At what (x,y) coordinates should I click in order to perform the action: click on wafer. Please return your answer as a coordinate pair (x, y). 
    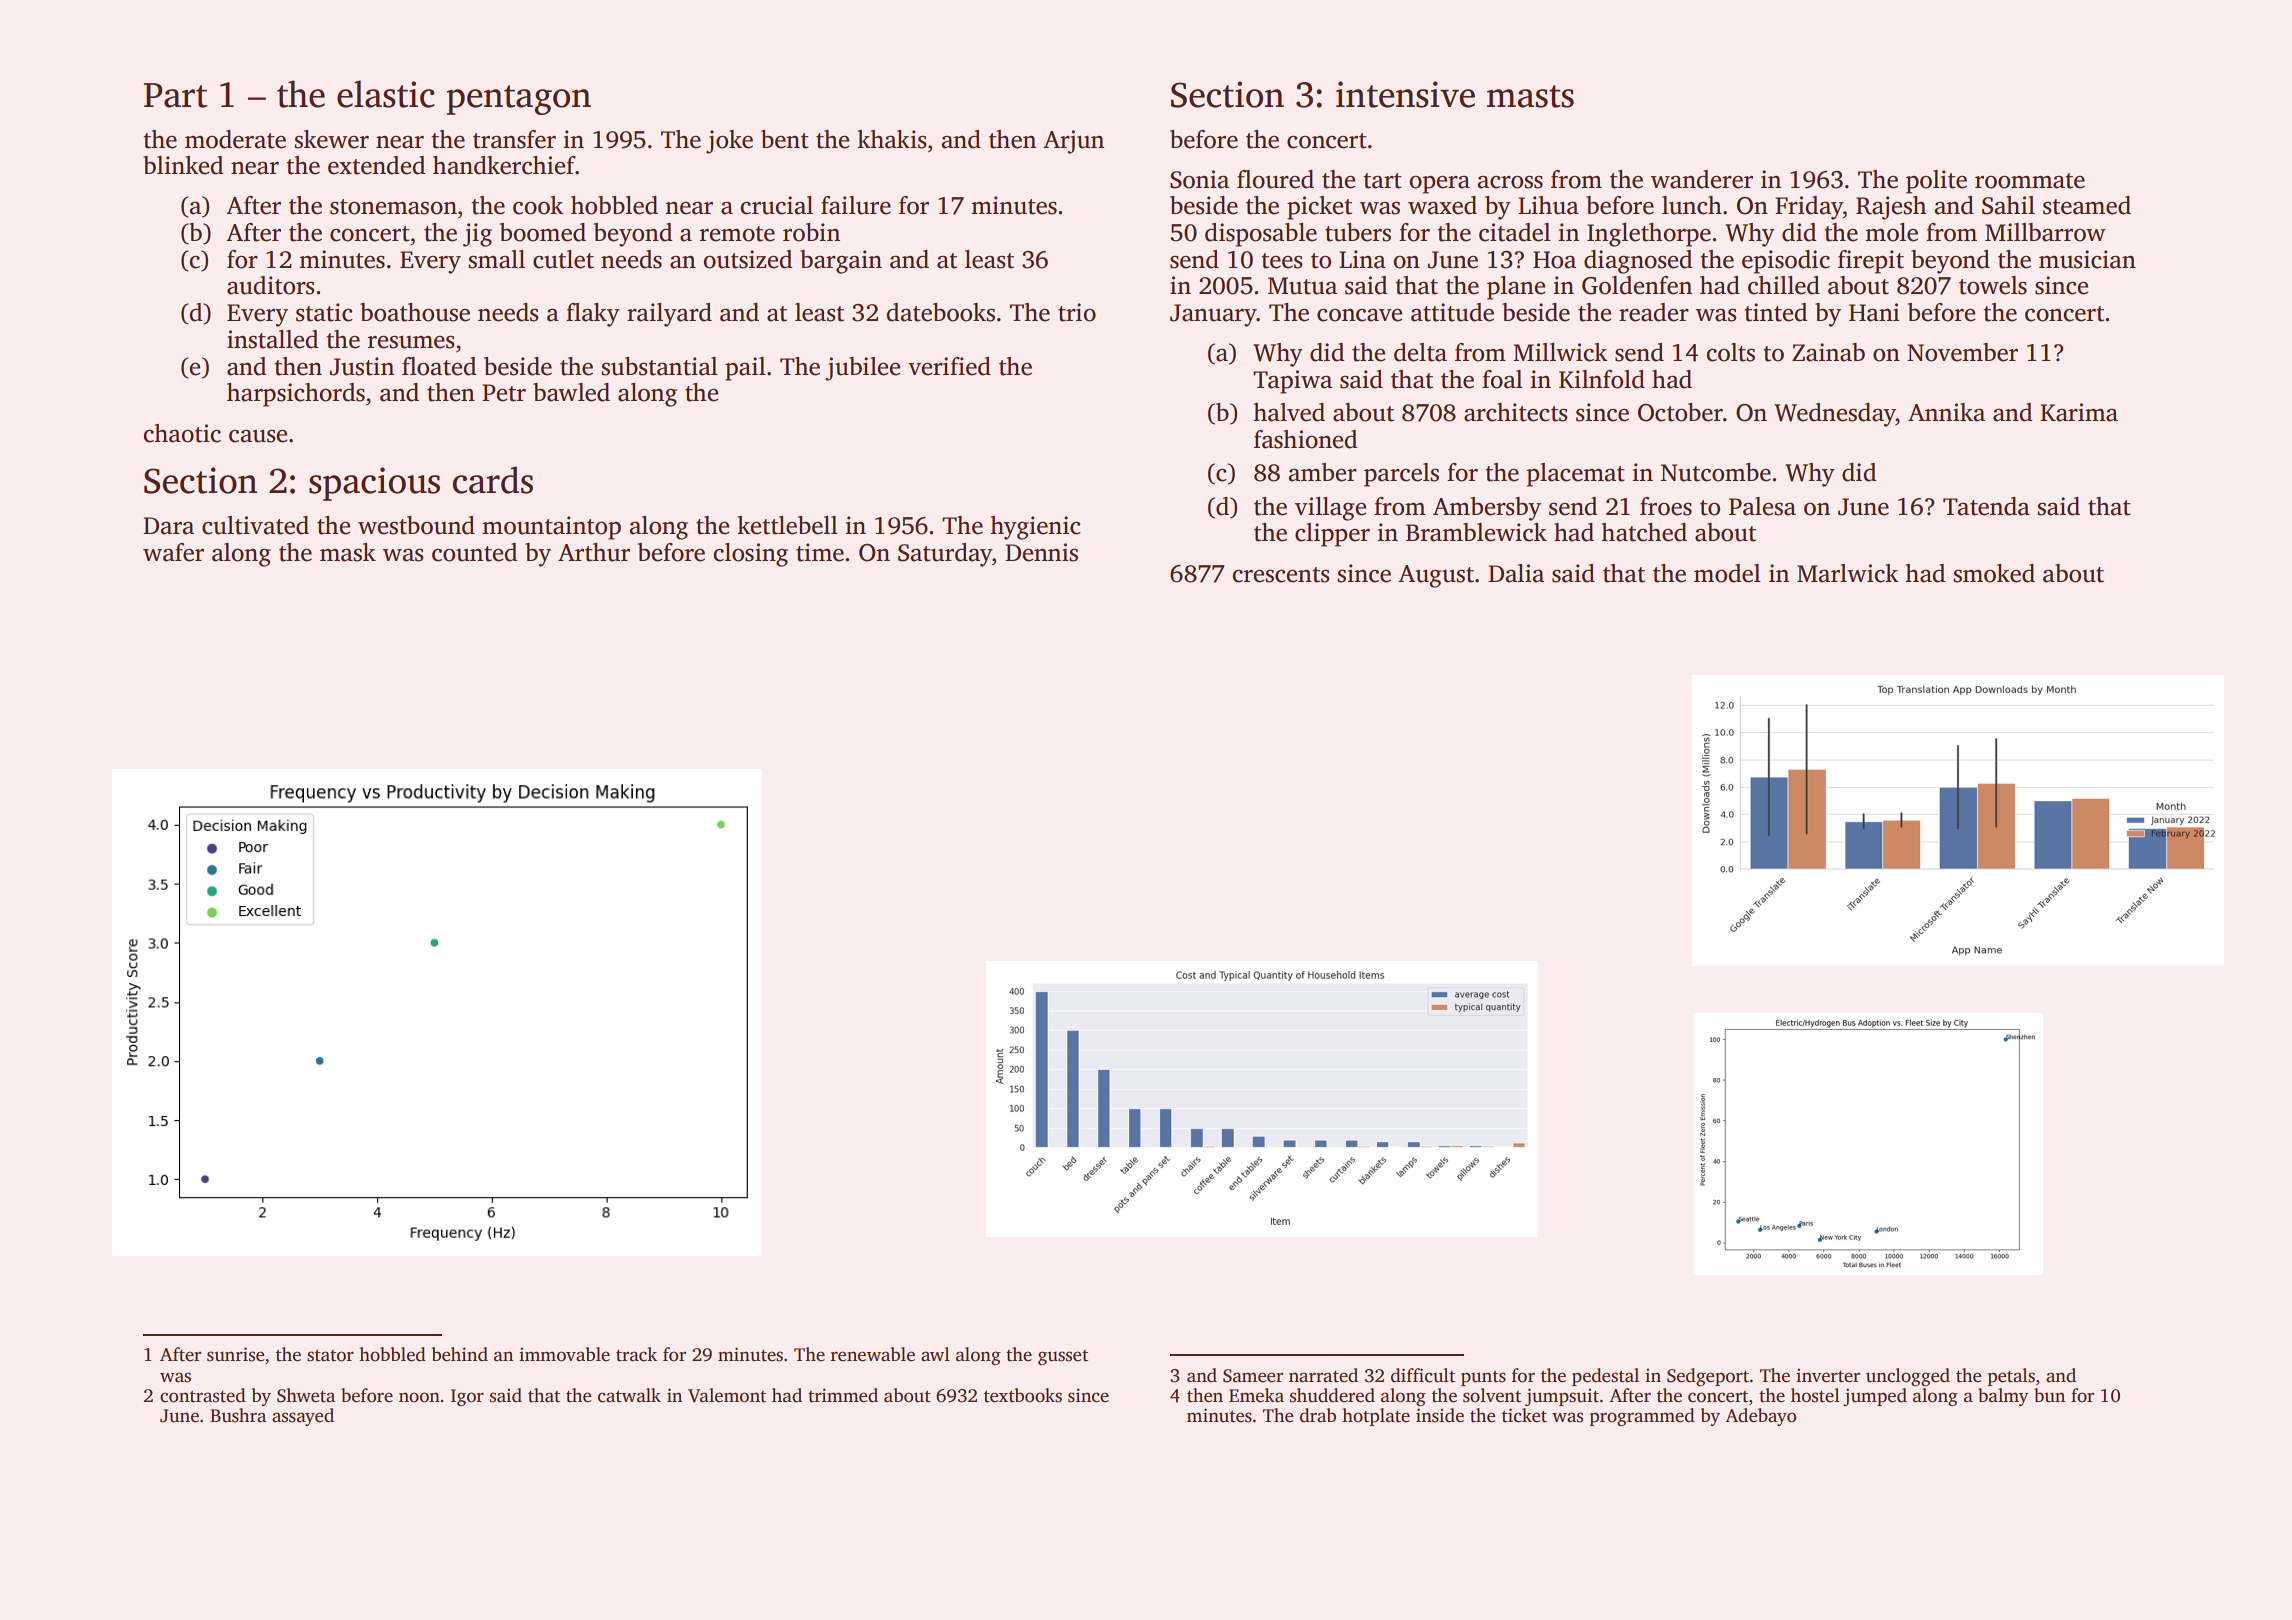
    Looking at the image, I should click on (173, 552).
